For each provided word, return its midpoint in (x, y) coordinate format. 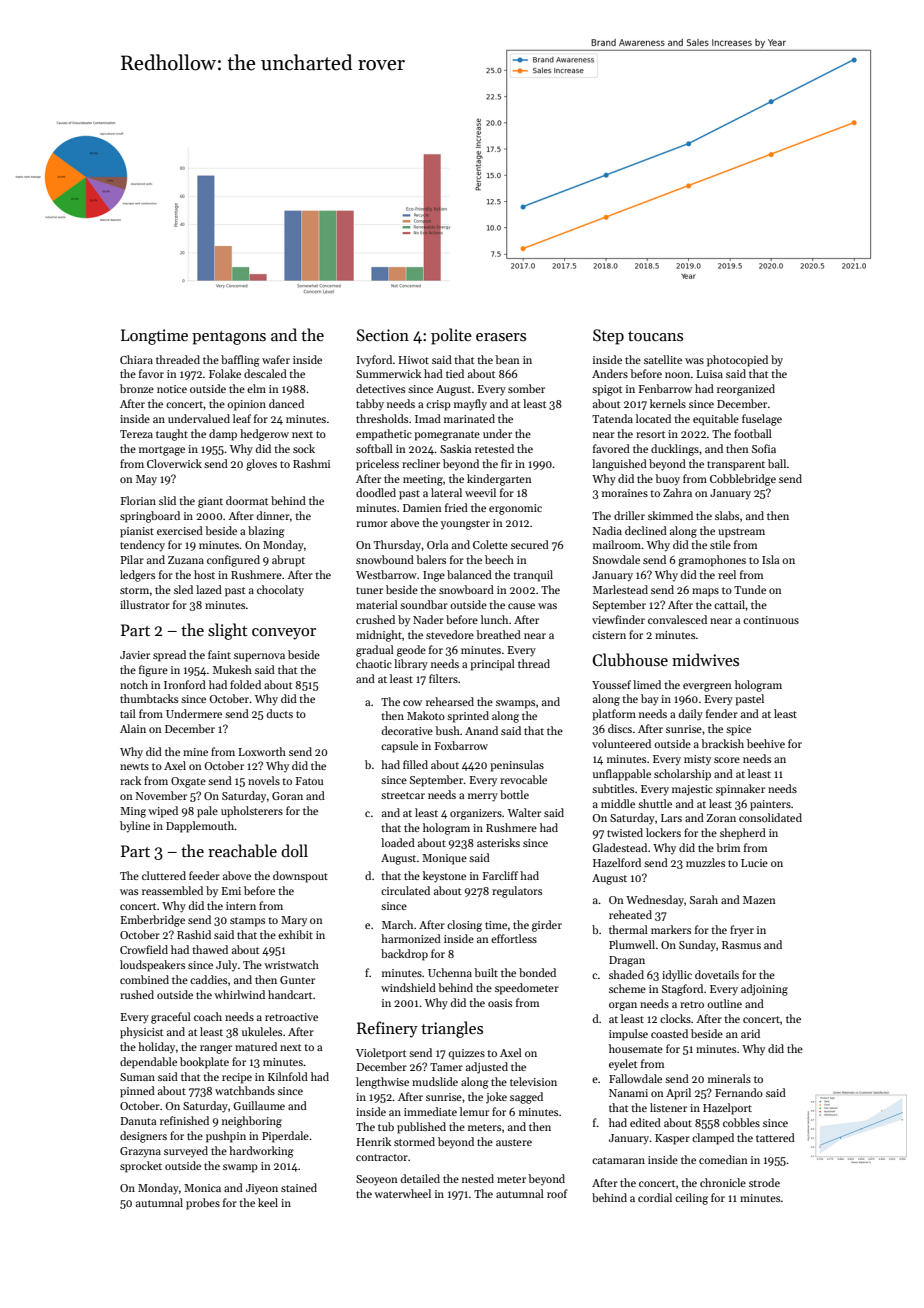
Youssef (611, 684)
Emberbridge (153, 921)
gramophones (712, 561)
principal (492, 665)
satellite (663, 359)
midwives (705, 659)
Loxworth (262, 751)
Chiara (136, 359)
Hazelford (617, 862)
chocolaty (280, 591)
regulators (517, 892)
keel (268, 1202)
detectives (380, 388)
